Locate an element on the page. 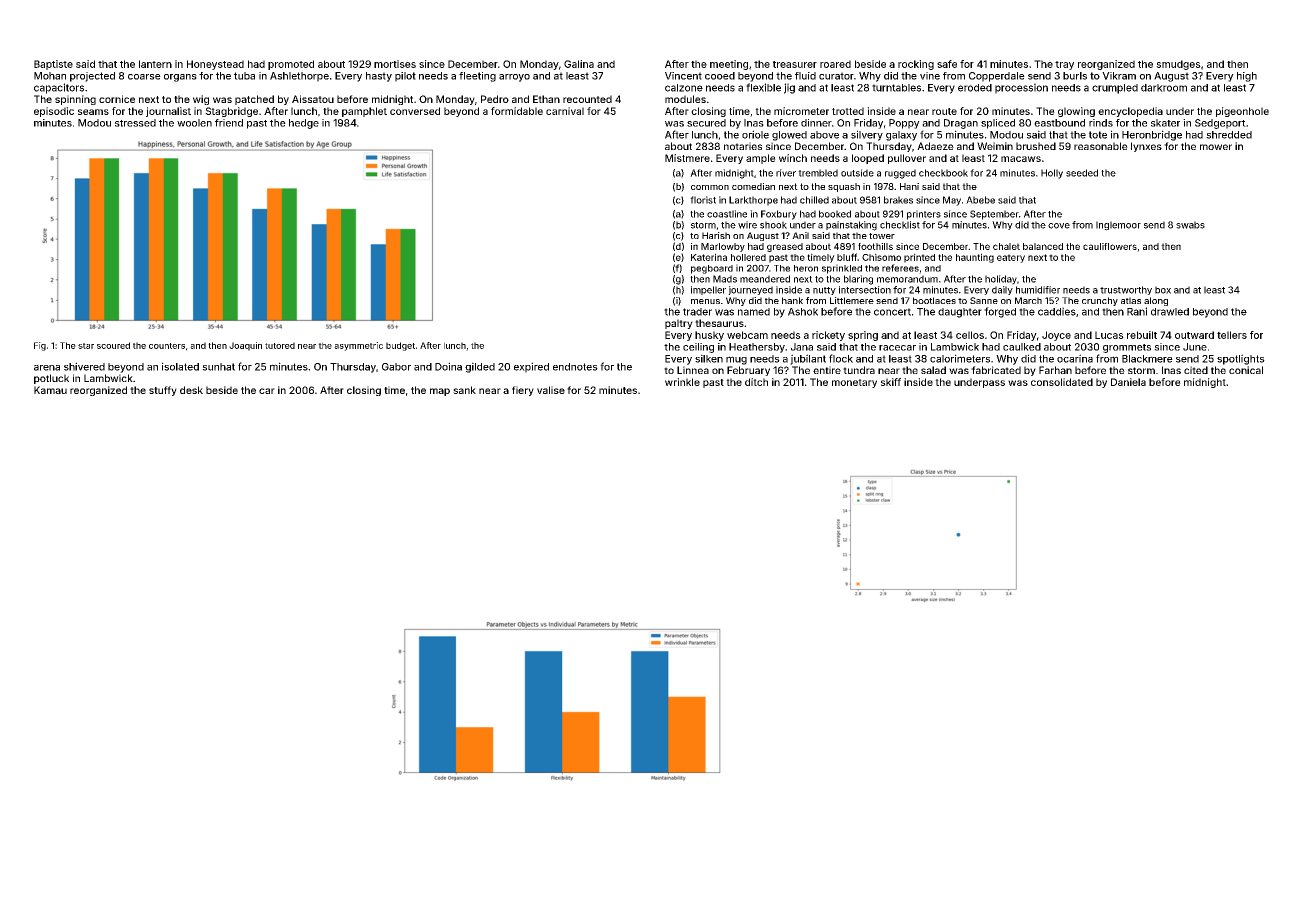  Copperdale is located at coordinates (997, 77).
